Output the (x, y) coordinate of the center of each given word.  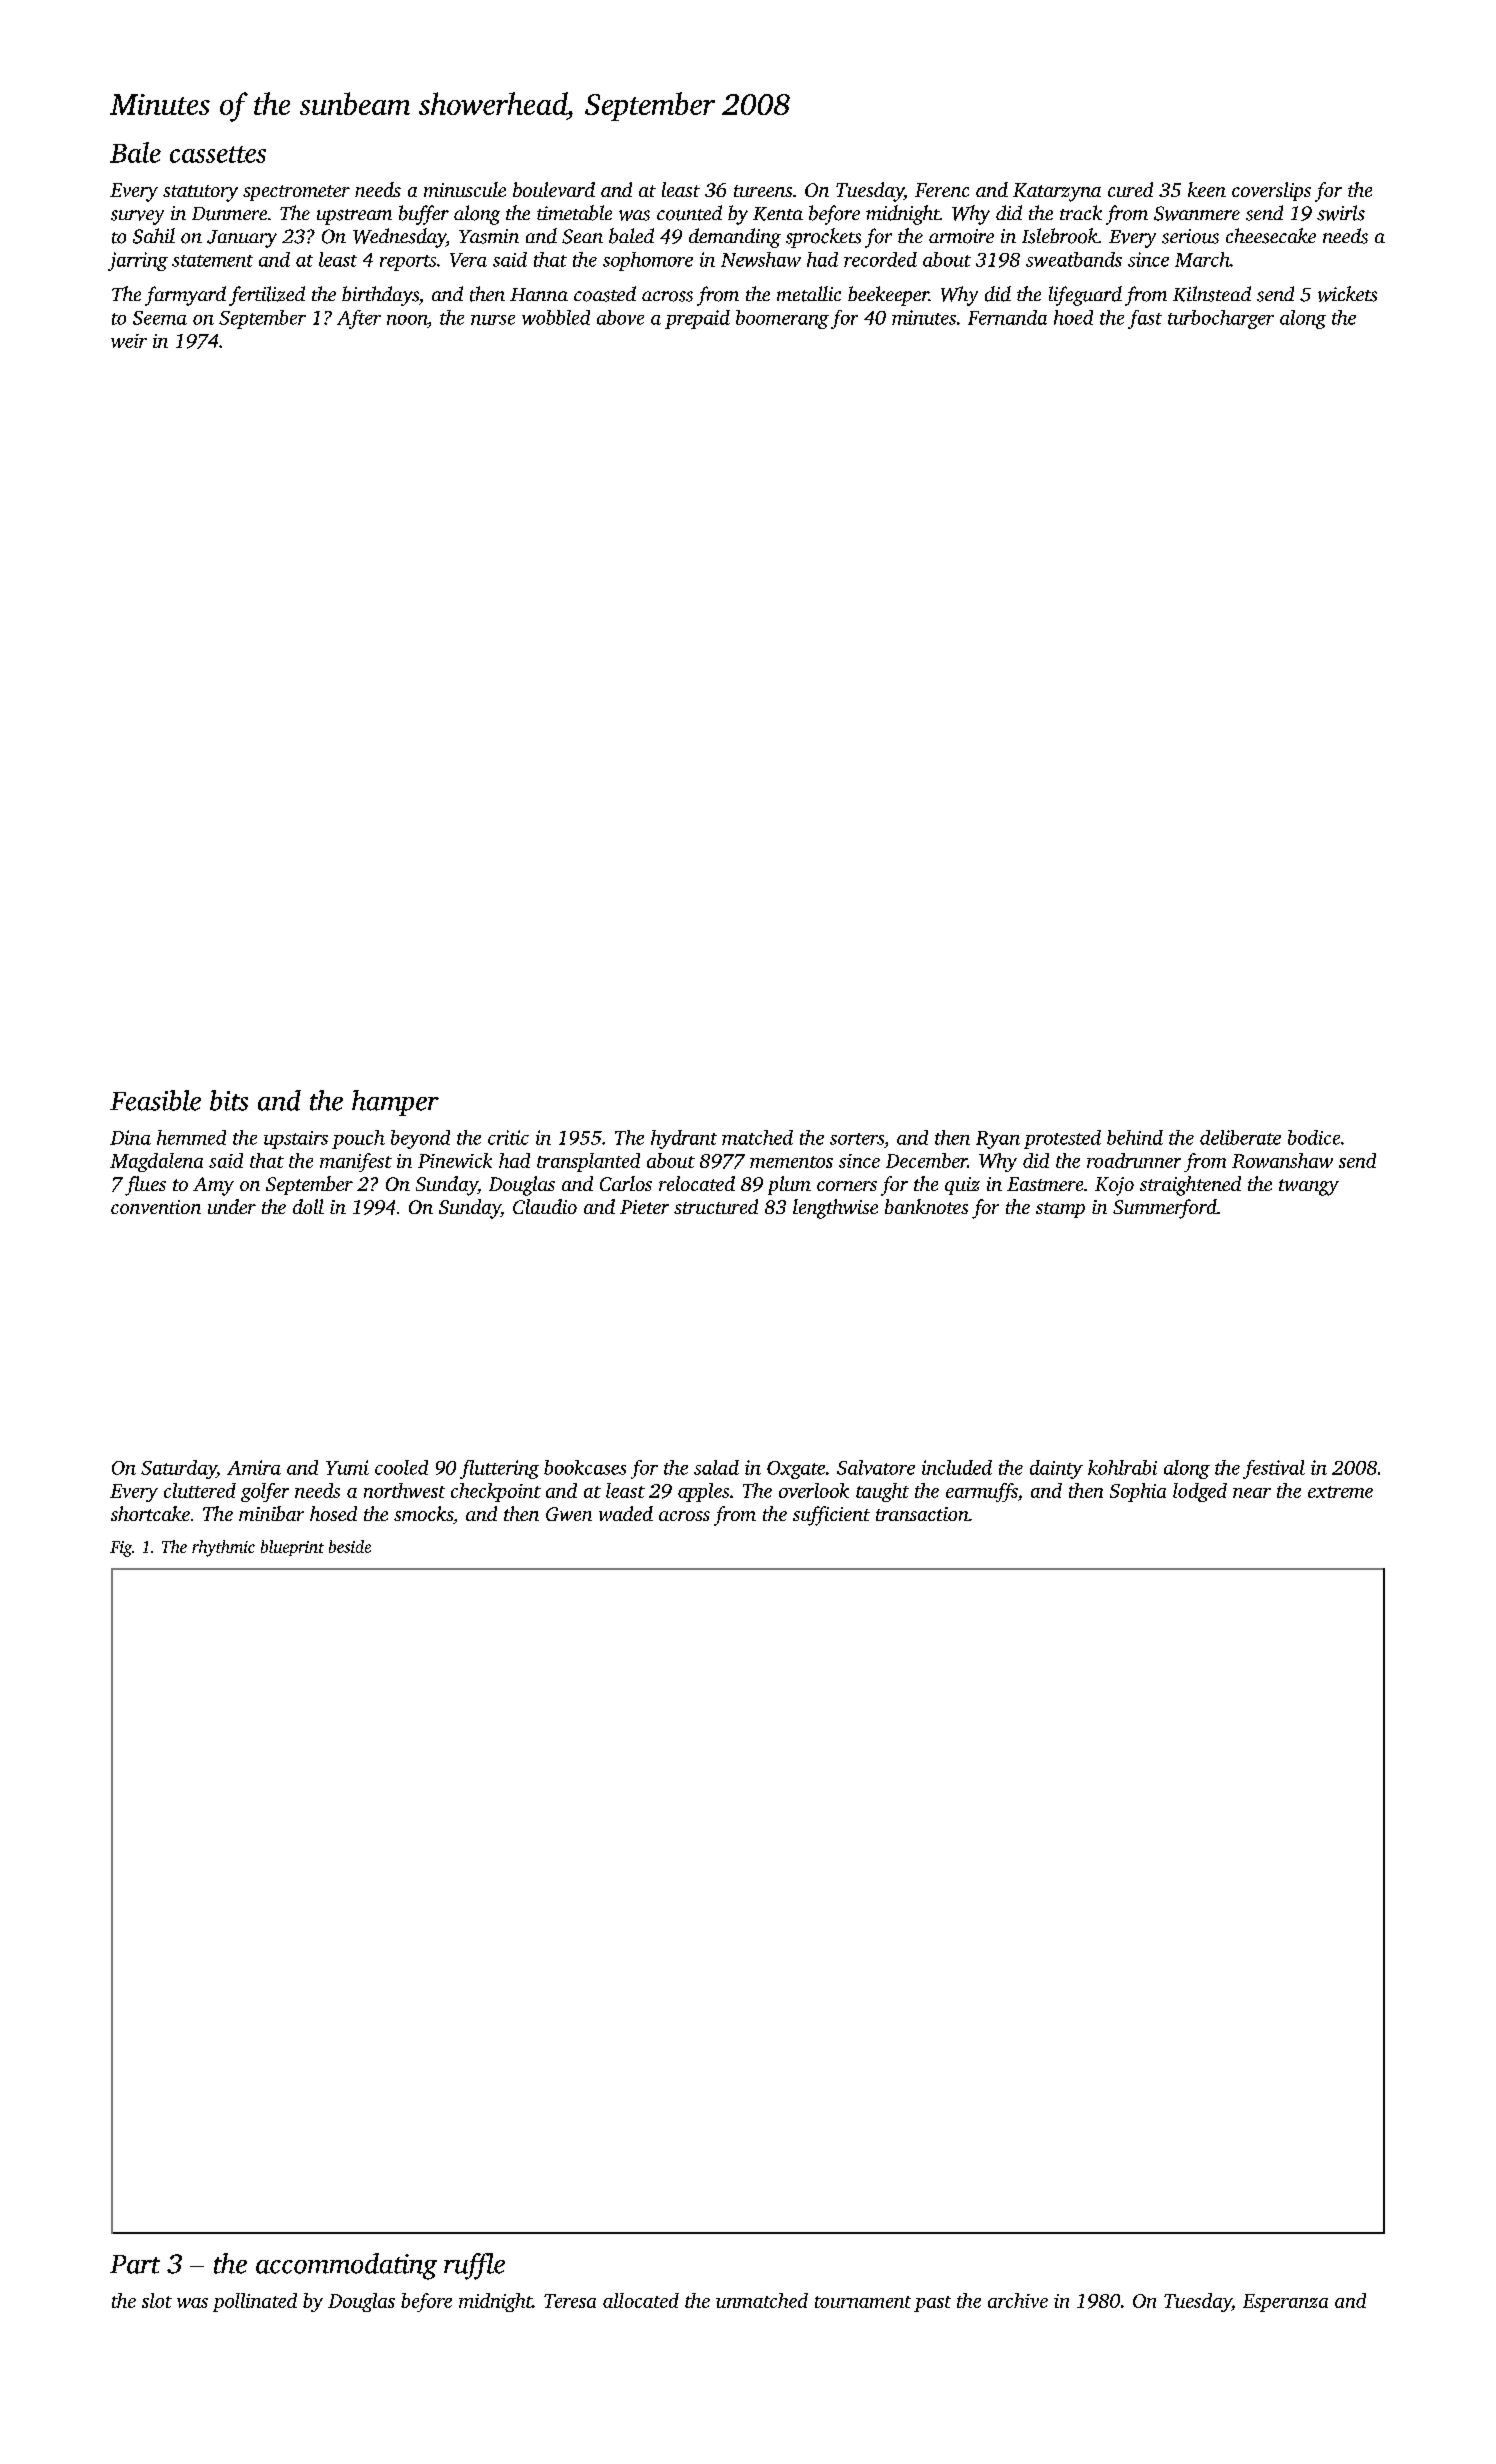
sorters (857, 1139)
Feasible (155, 1100)
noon (407, 320)
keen (1207, 189)
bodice (1314, 1137)
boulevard (554, 189)
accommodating (346, 2266)
